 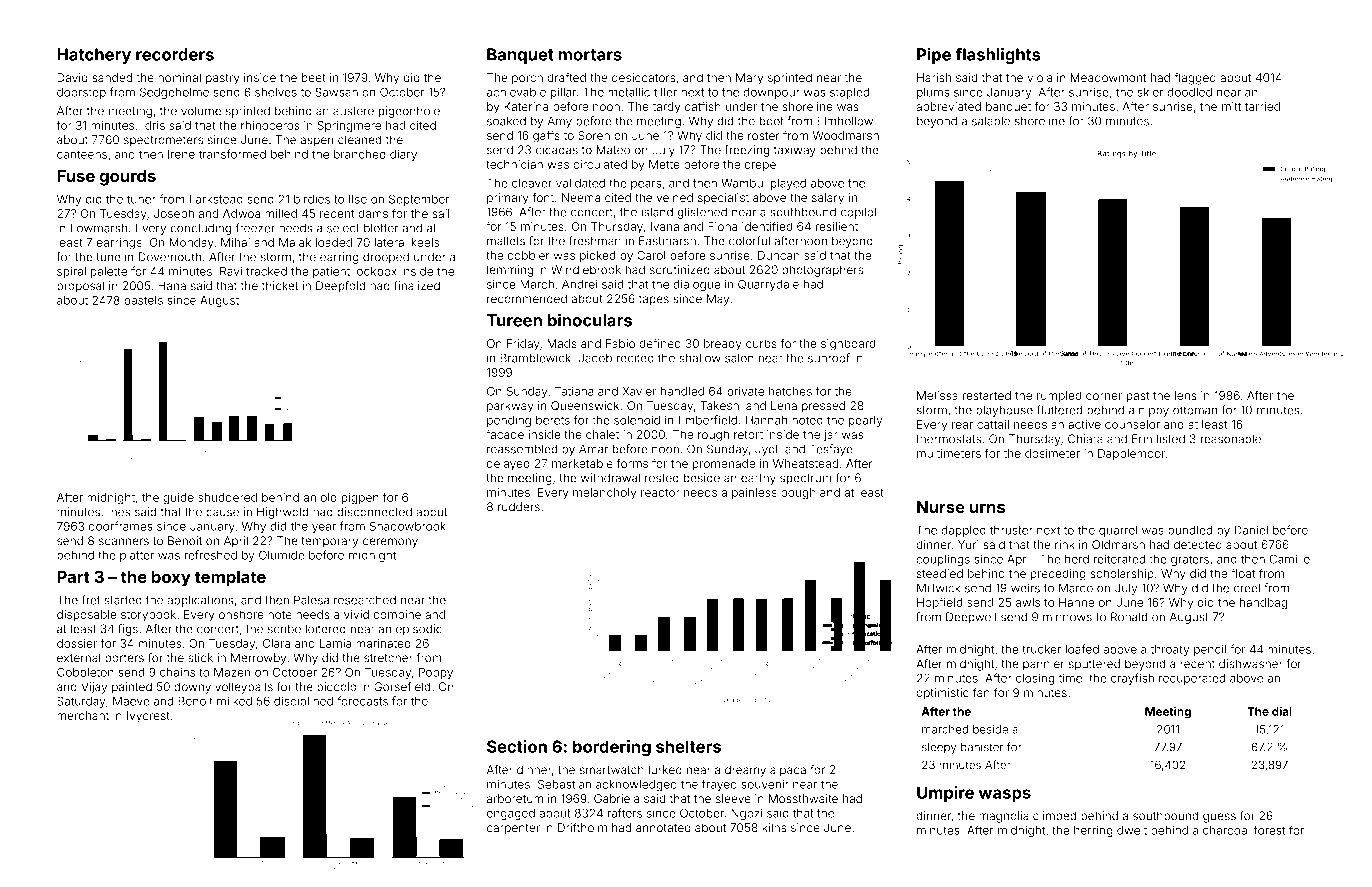 I want to click on mortars, so click(x=590, y=55).
